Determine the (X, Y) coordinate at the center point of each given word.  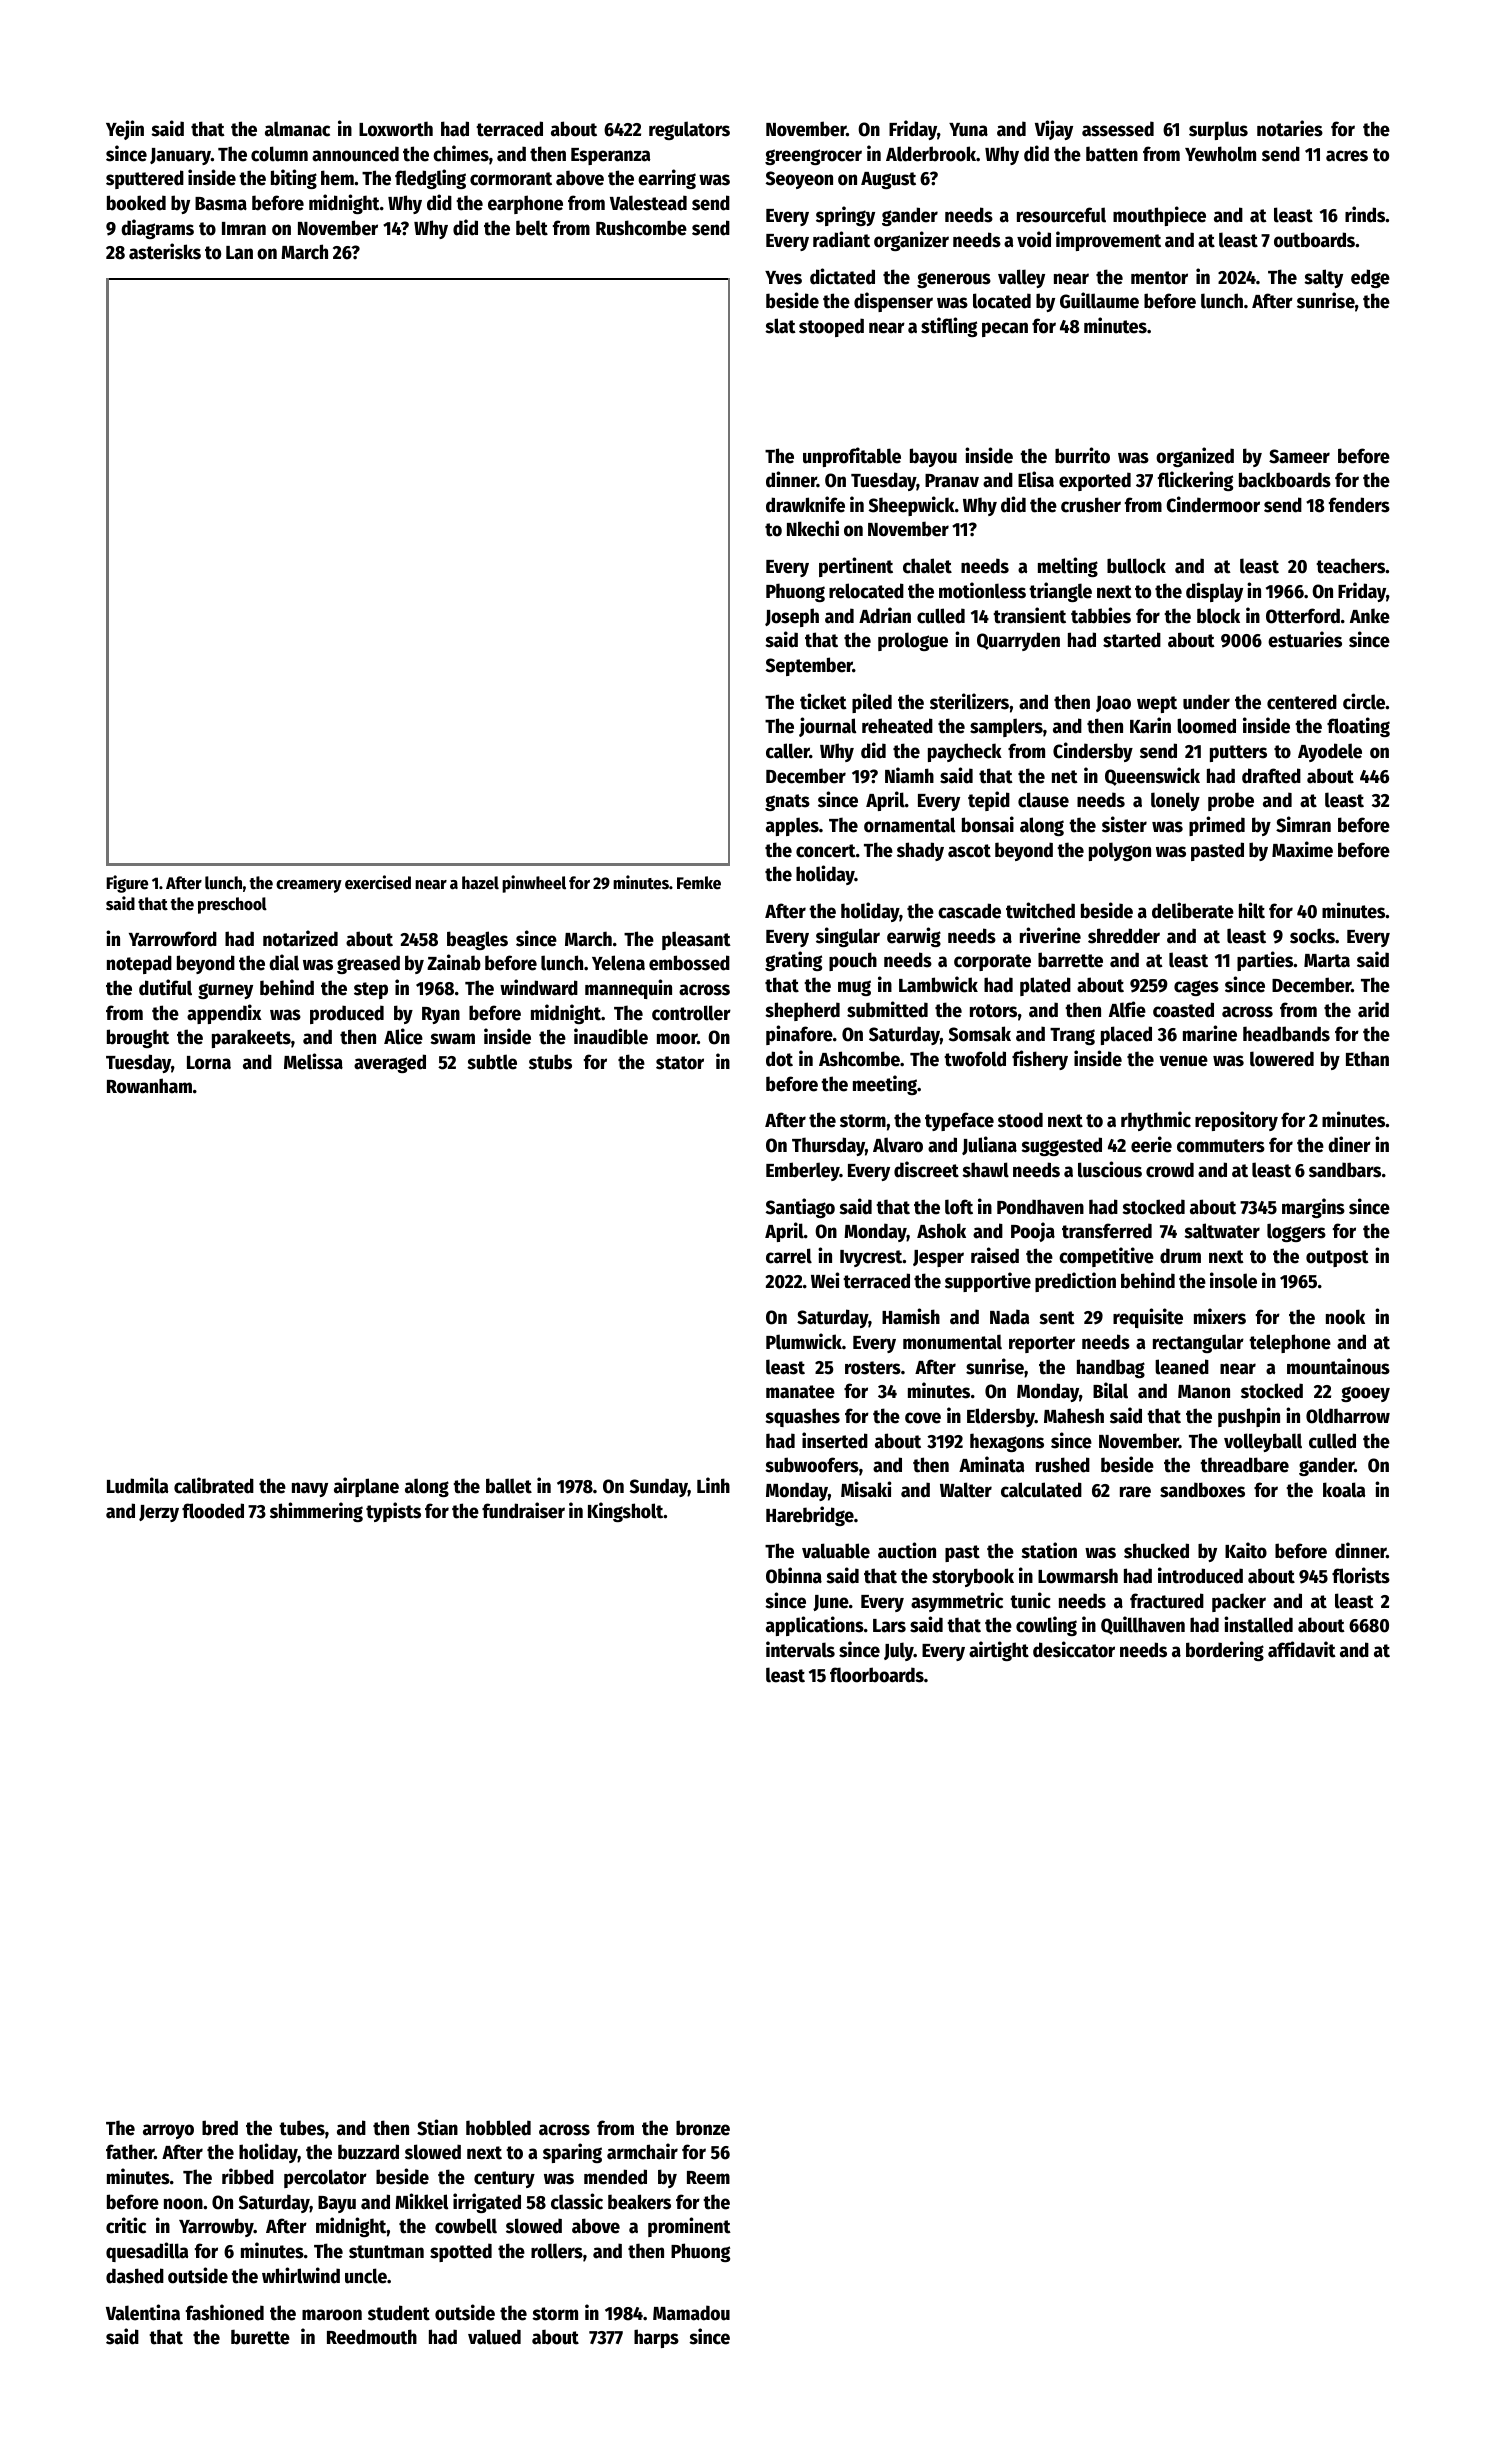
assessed (1118, 129)
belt (532, 228)
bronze (703, 2128)
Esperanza (610, 156)
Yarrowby (216, 2227)
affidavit (1302, 1649)
